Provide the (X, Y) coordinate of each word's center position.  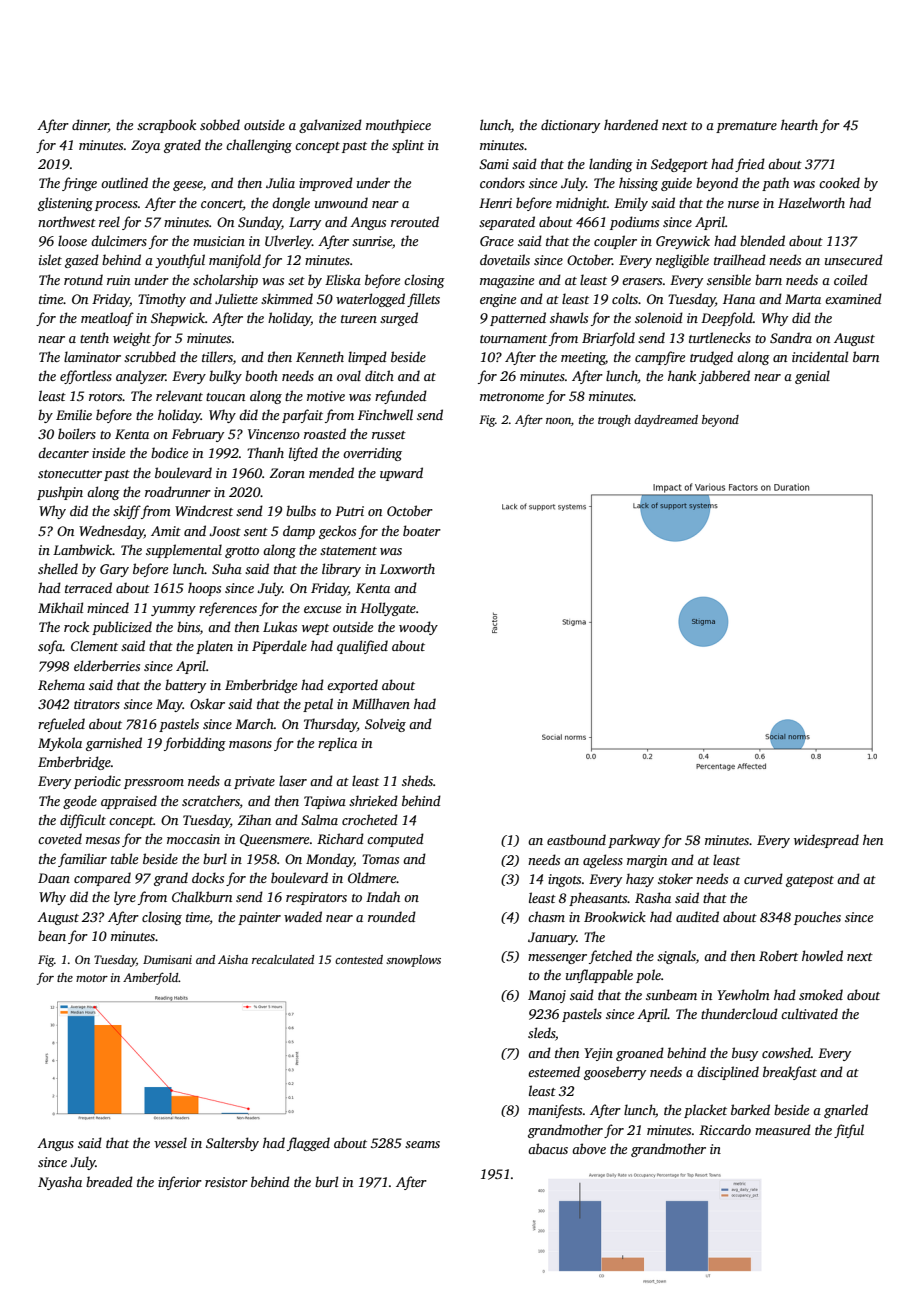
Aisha (233, 959)
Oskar (207, 703)
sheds (417, 780)
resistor (226, 1182)
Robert (778, 955)
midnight (581, 204)
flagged (308, 1144)
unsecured (854, 259)
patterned (518, 319)
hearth (799, 124)
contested (359, 959)
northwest (67, 221)
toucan (225, 397)
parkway (634, 841)
